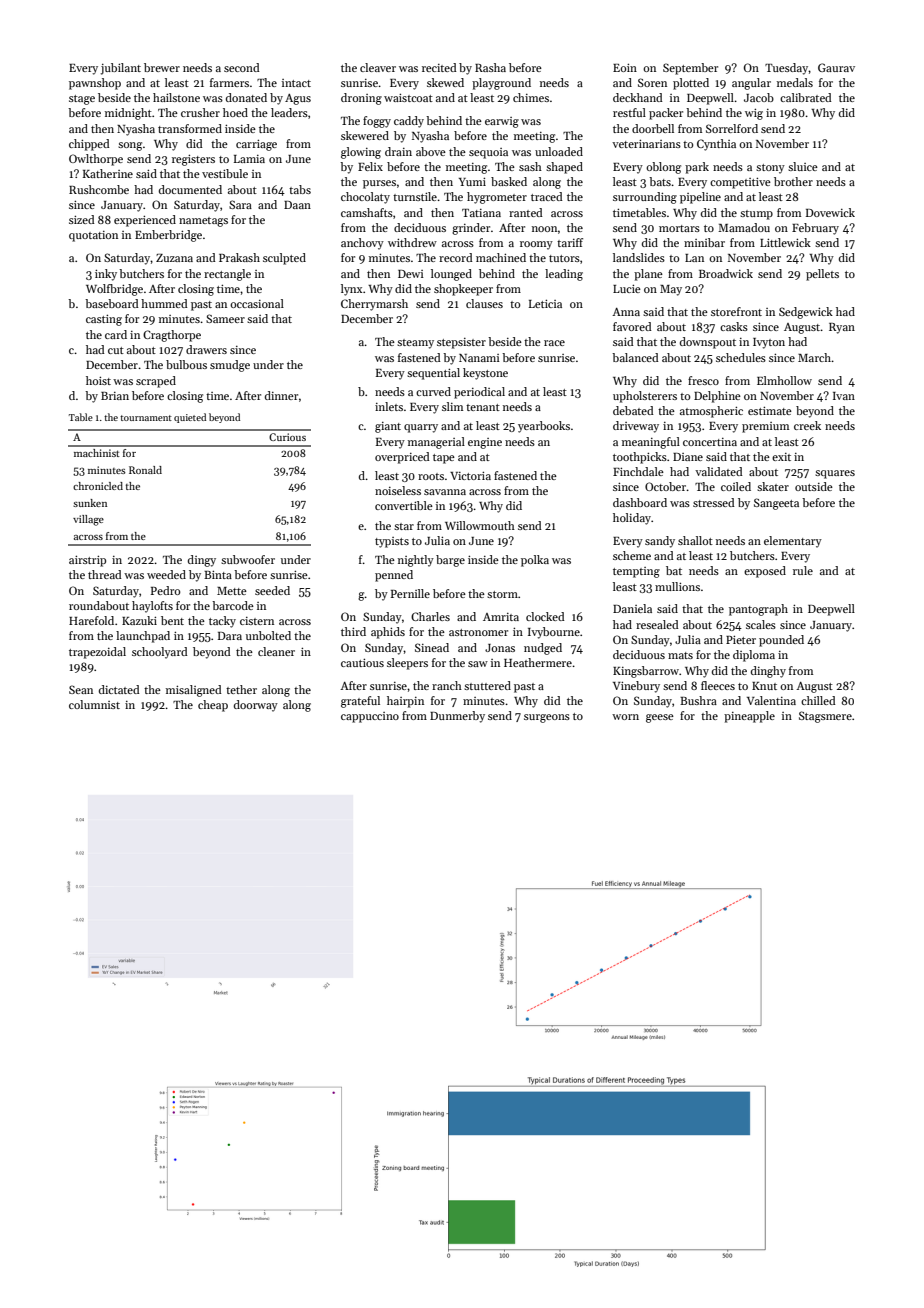  I want to click on playground, so click(501, 84).
